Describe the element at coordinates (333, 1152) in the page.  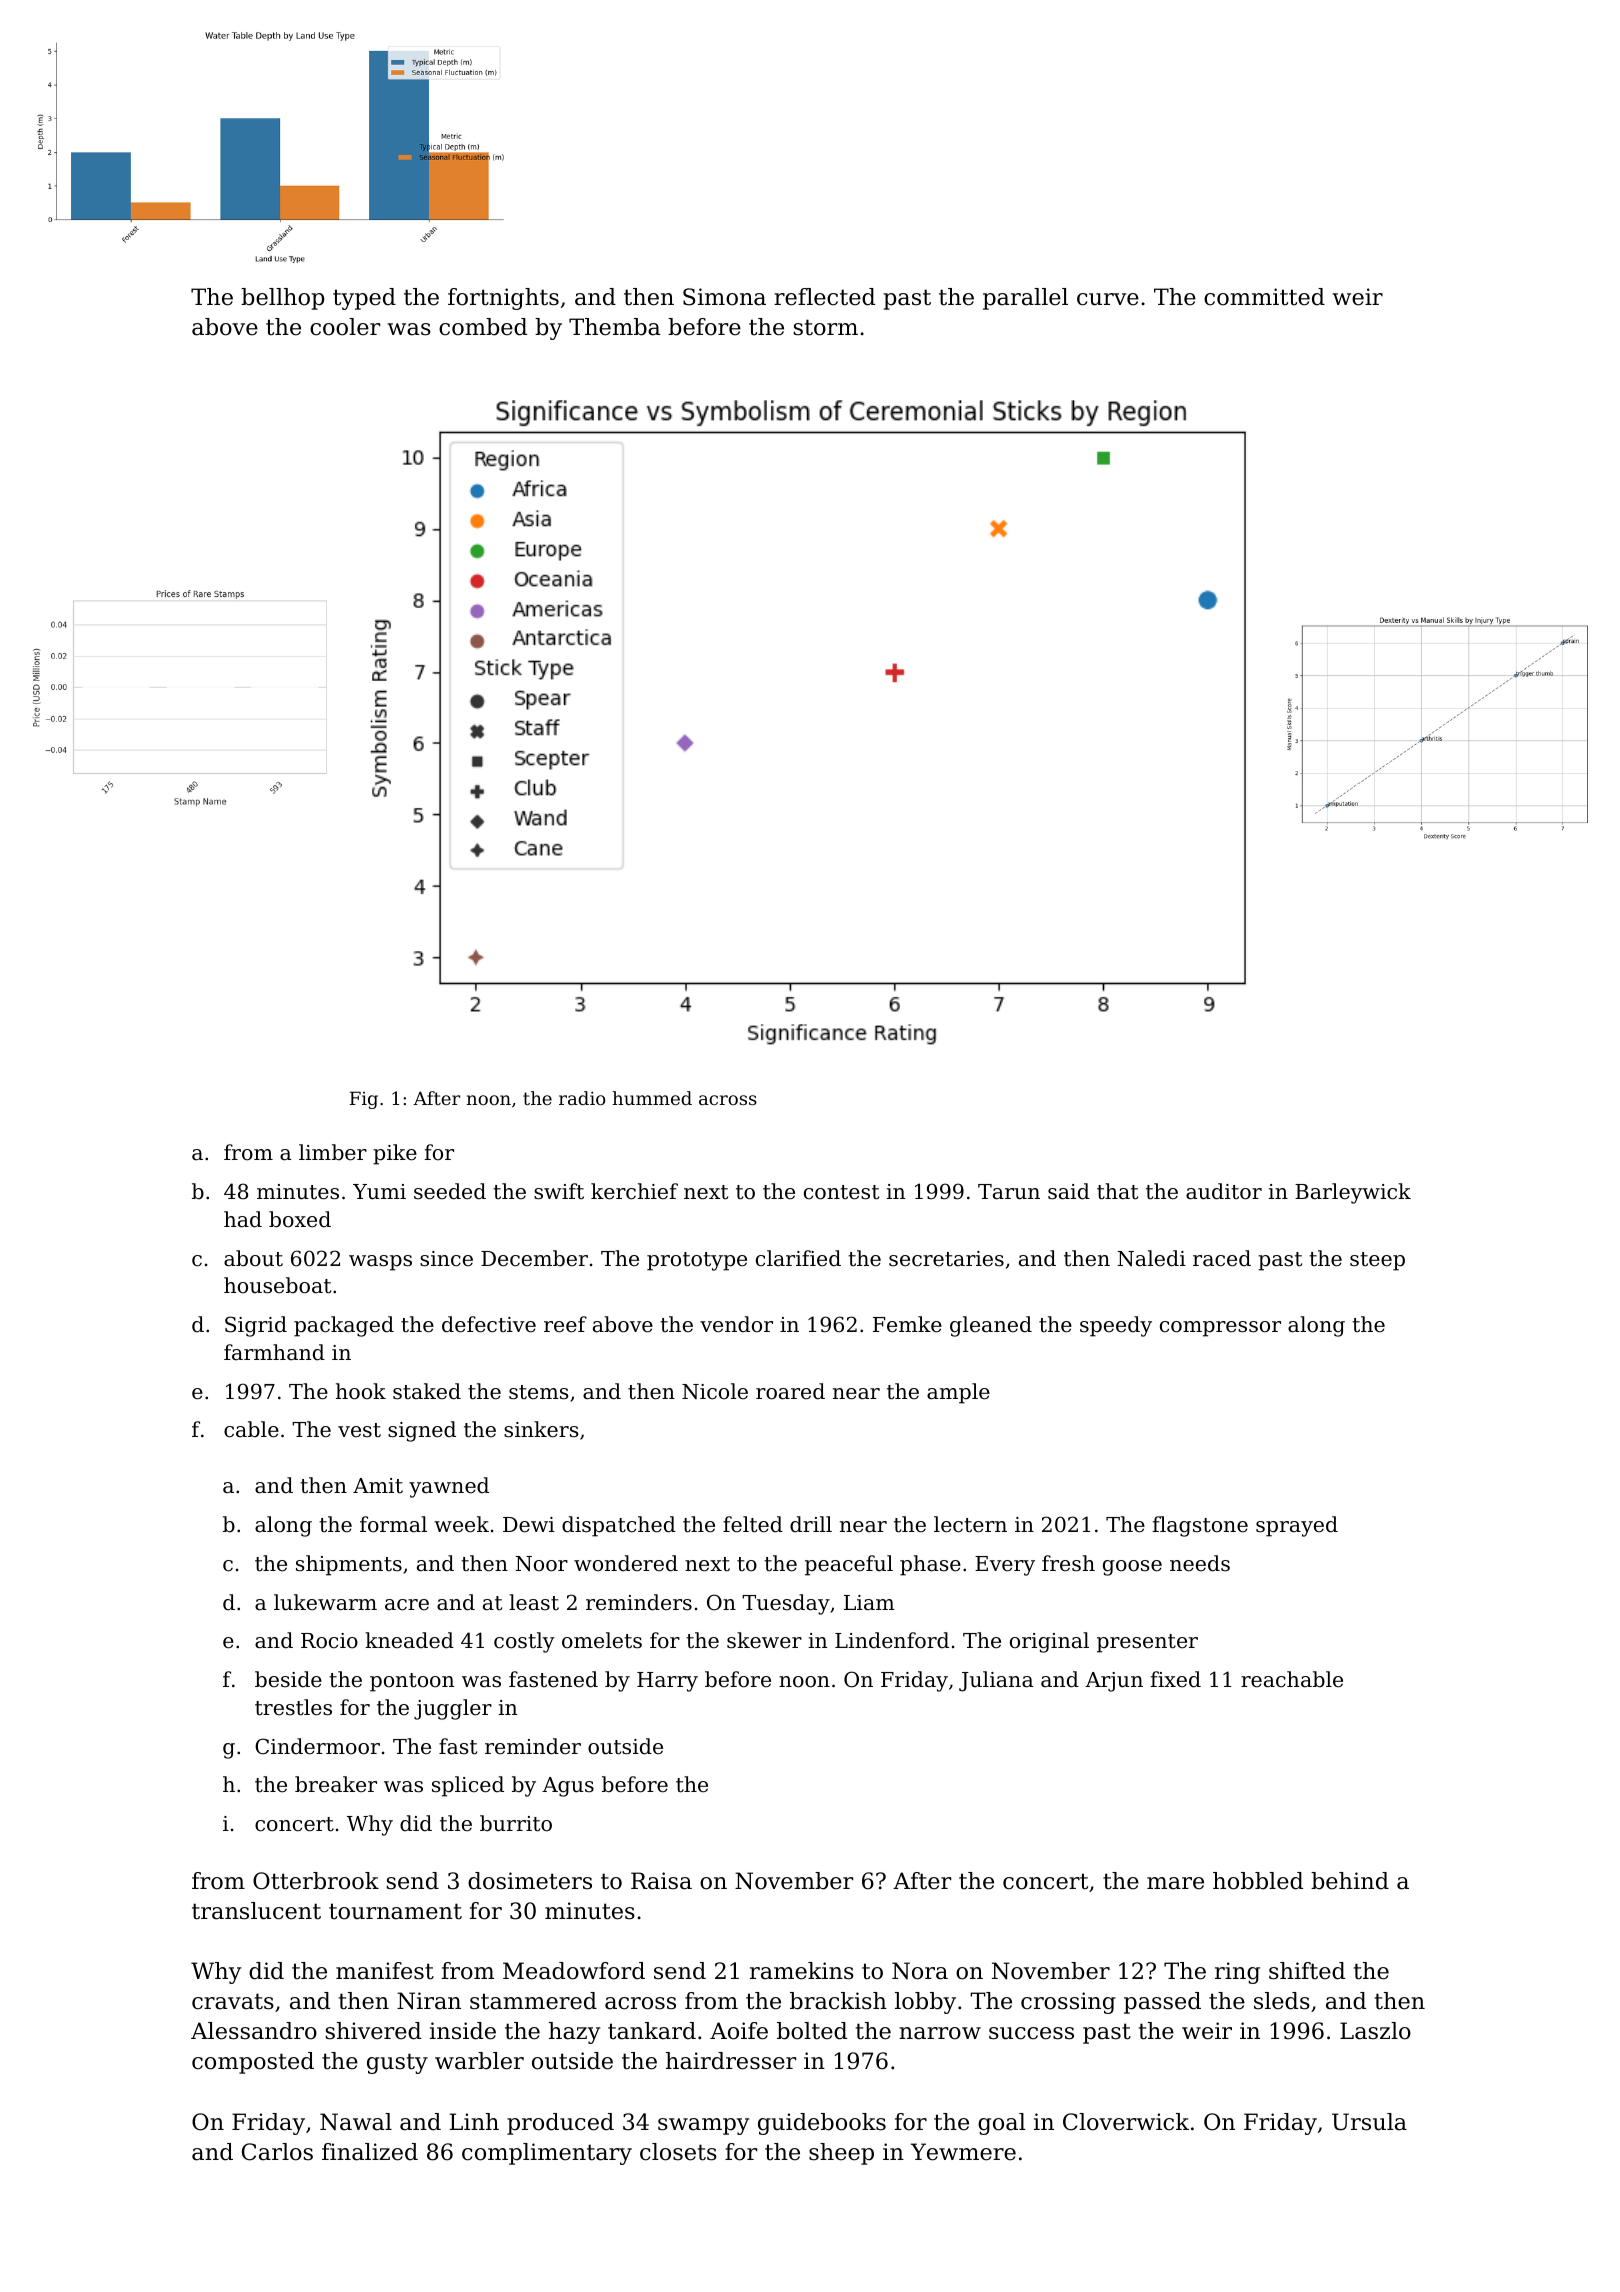
I see `limber` at that location.
